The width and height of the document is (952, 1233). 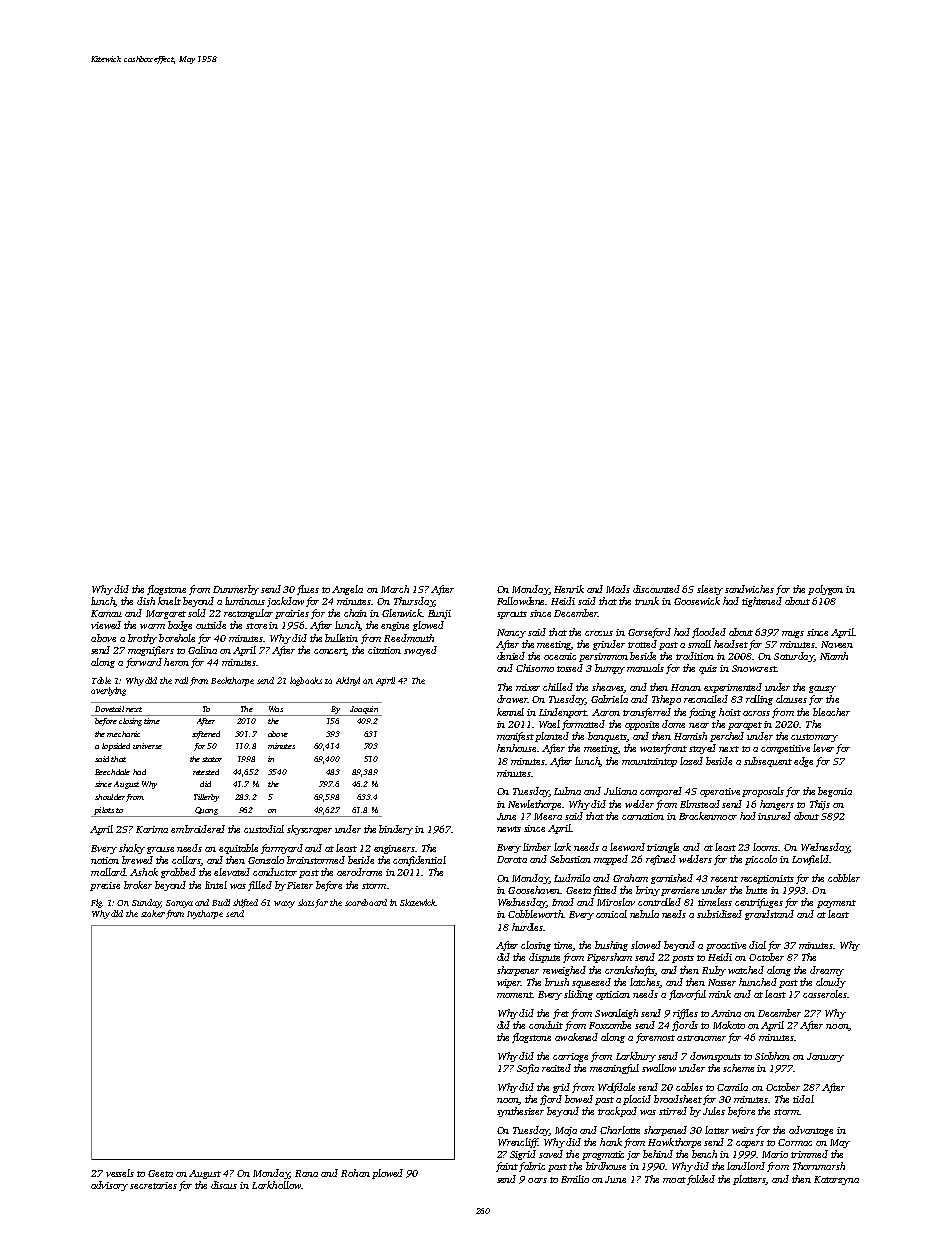 I want to click on plowed, so click(x=387, y=1174).
